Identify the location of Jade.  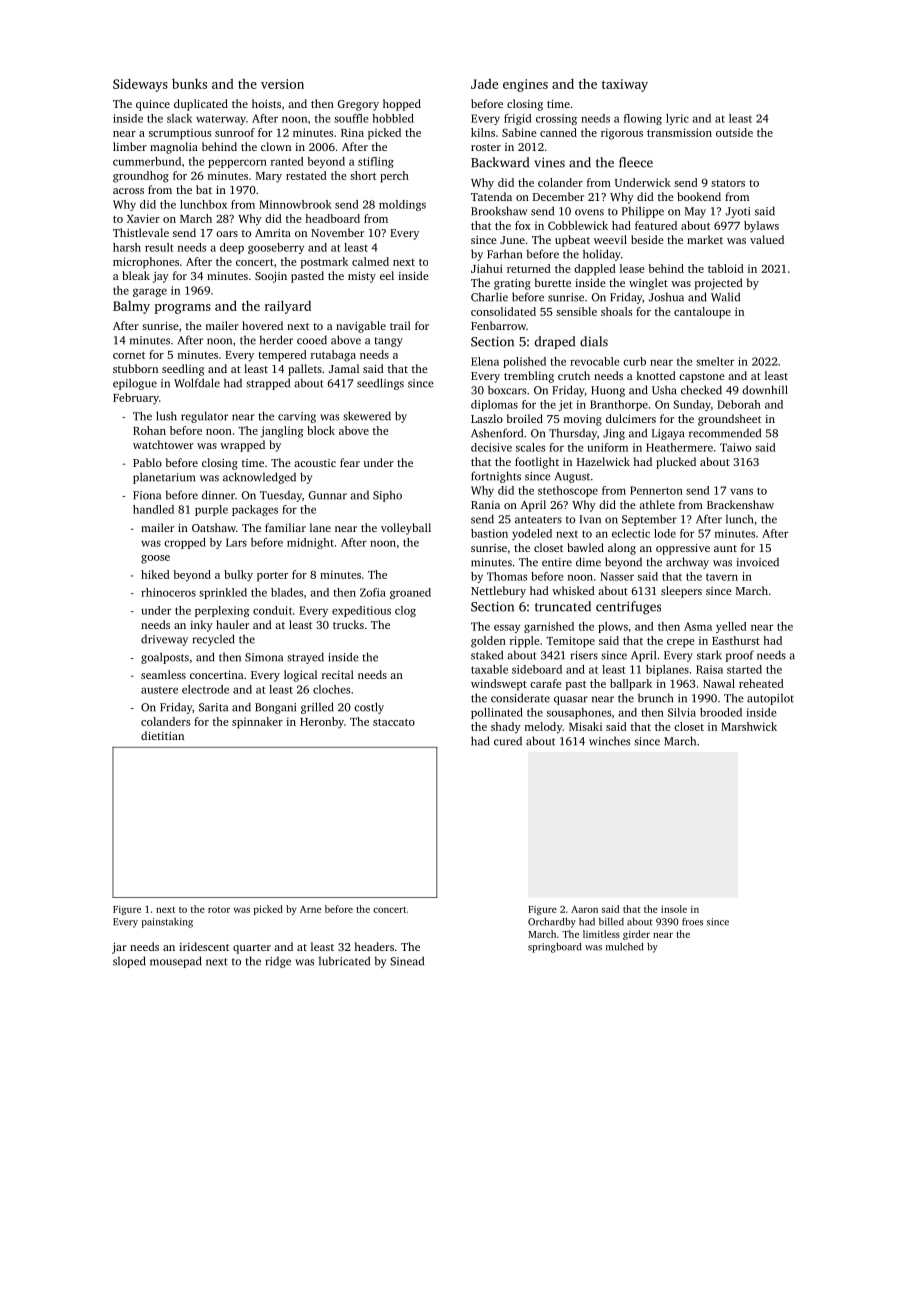
(484, 84).
